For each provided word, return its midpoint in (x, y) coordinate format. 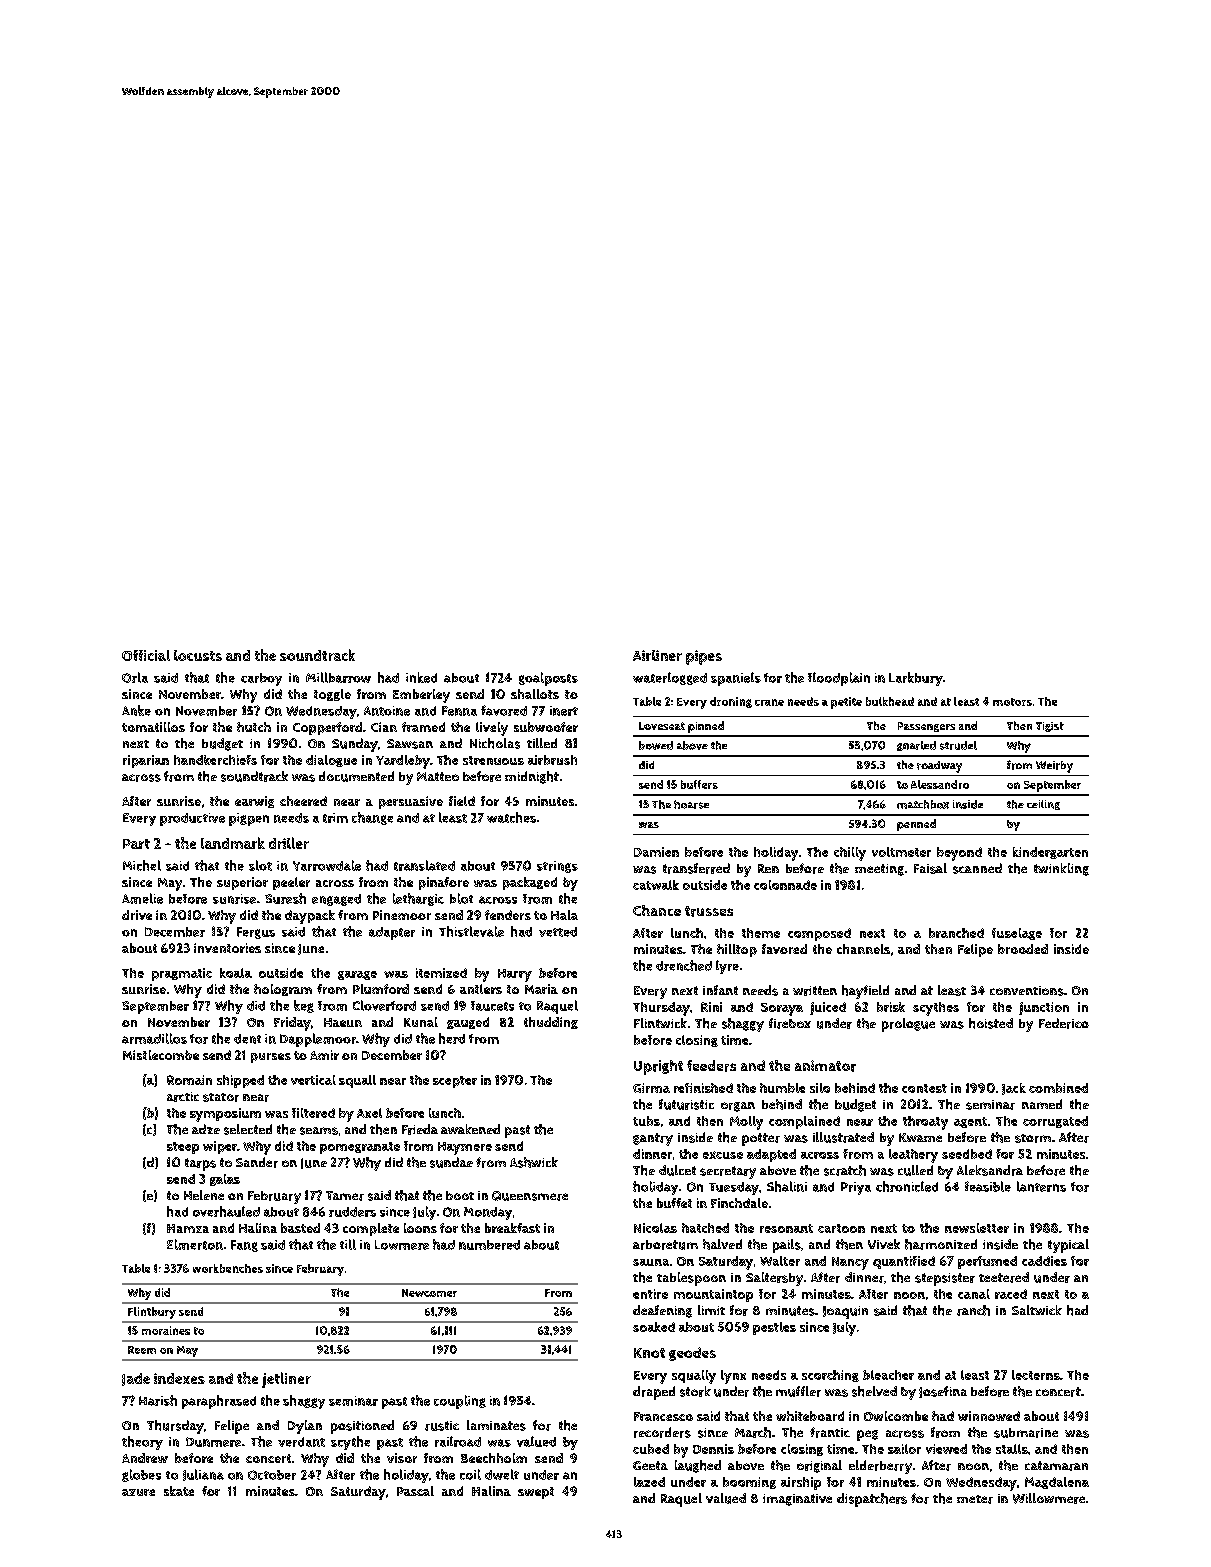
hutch (254, 727)
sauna (651, 1262)
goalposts (548, 679)
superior (242, 883)
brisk (891, 1007)
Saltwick (1037, 1310)
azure (138, 1492)
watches (511, 817)
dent (247, 1039)
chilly (850, 854)
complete (371, 1229)
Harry (515, 975)
